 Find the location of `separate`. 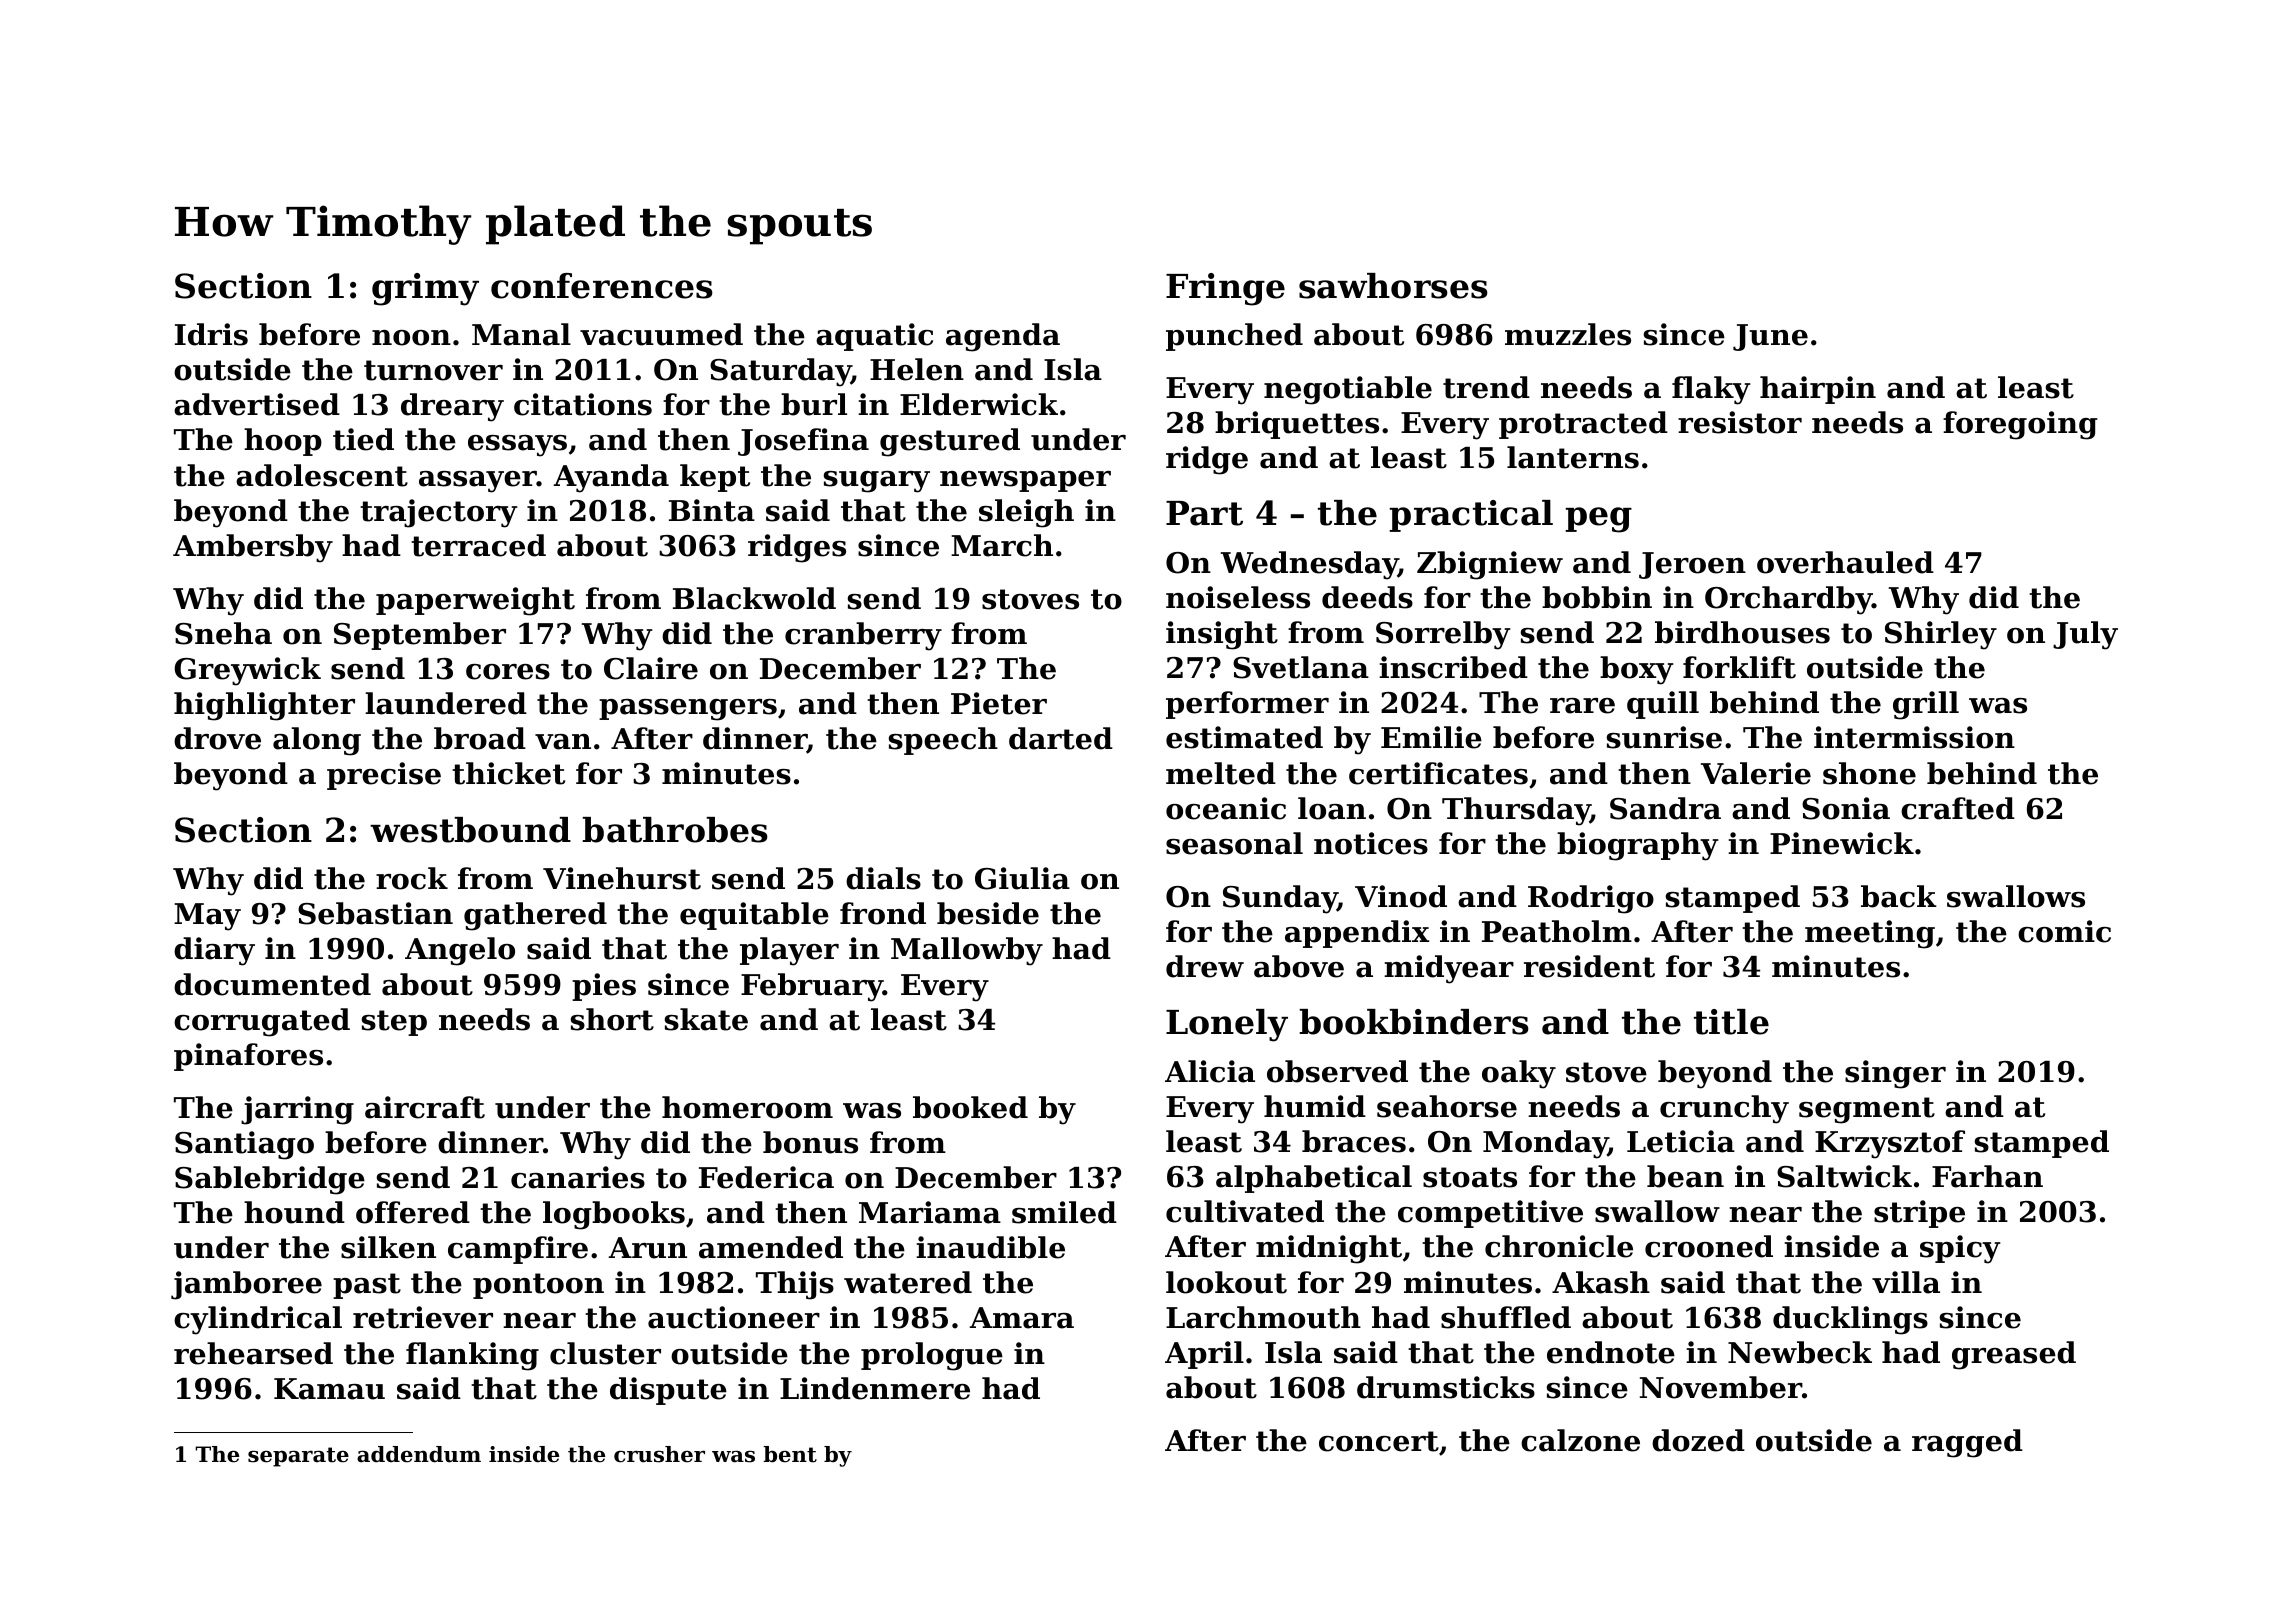

separate is located at coordinates (298, 1457).
